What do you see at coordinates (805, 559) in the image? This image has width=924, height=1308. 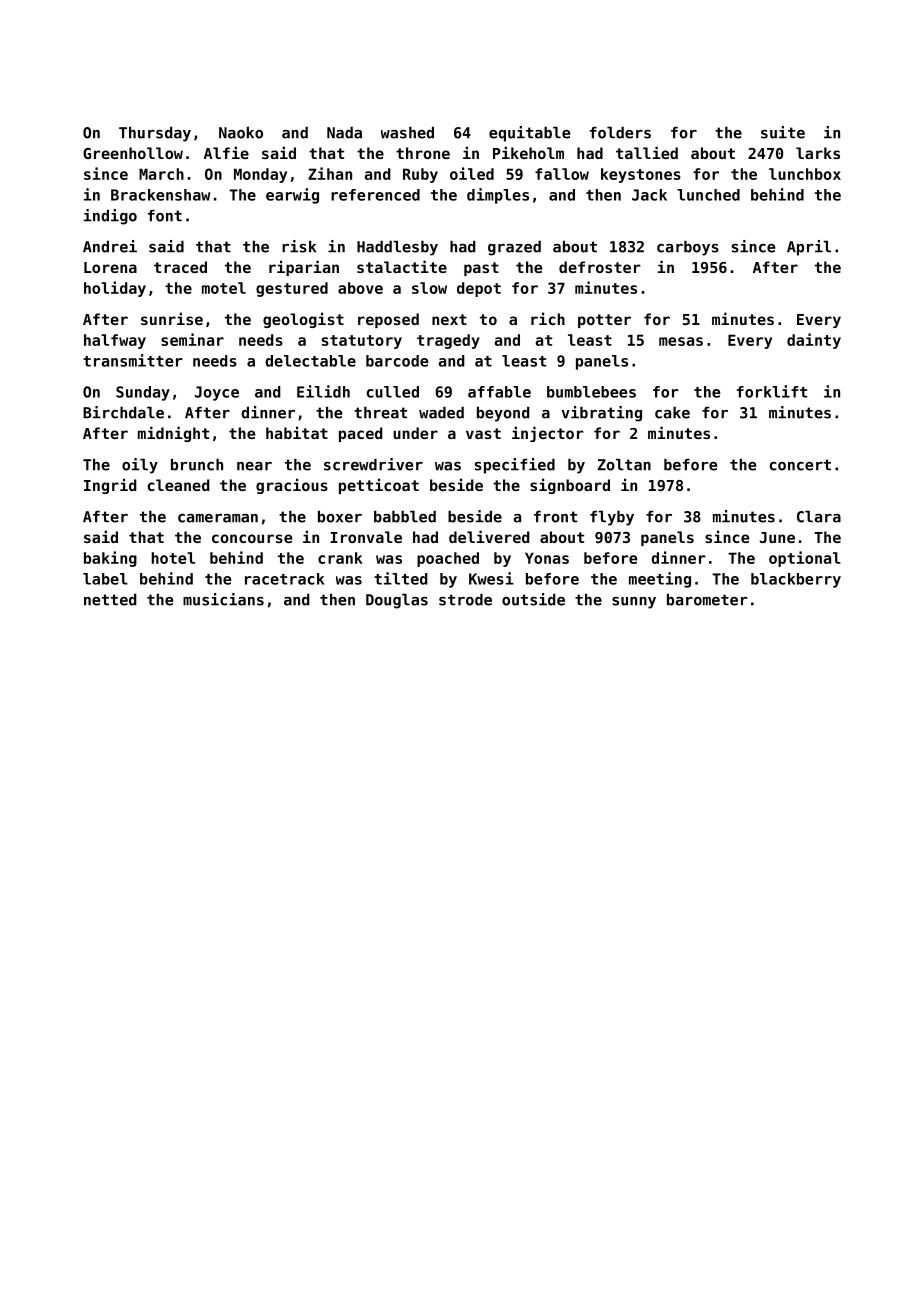 I see `optional` at bounding box center [805, 559].
